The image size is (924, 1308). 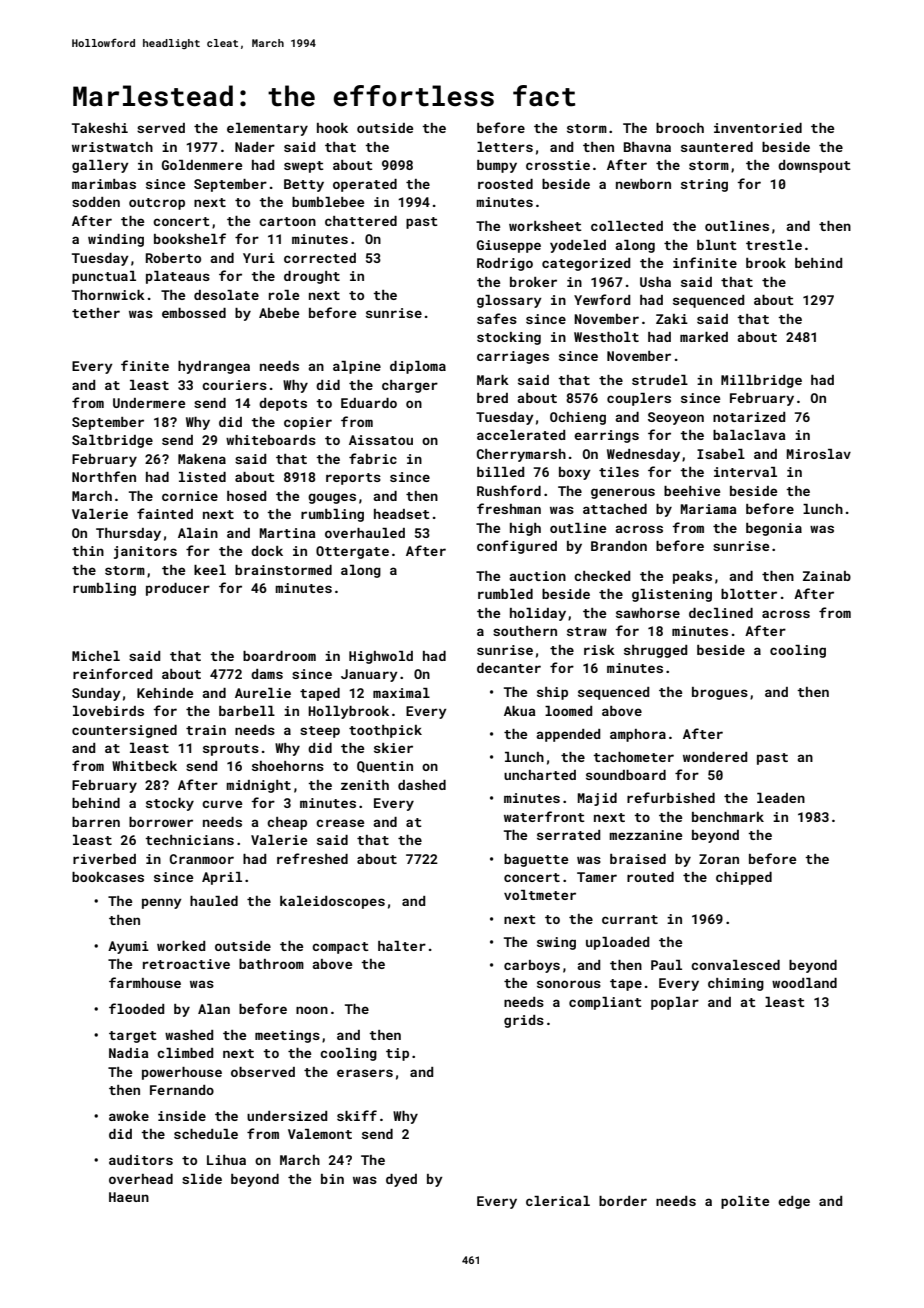 I want to click on Nader, so click(x=255, y=147).
